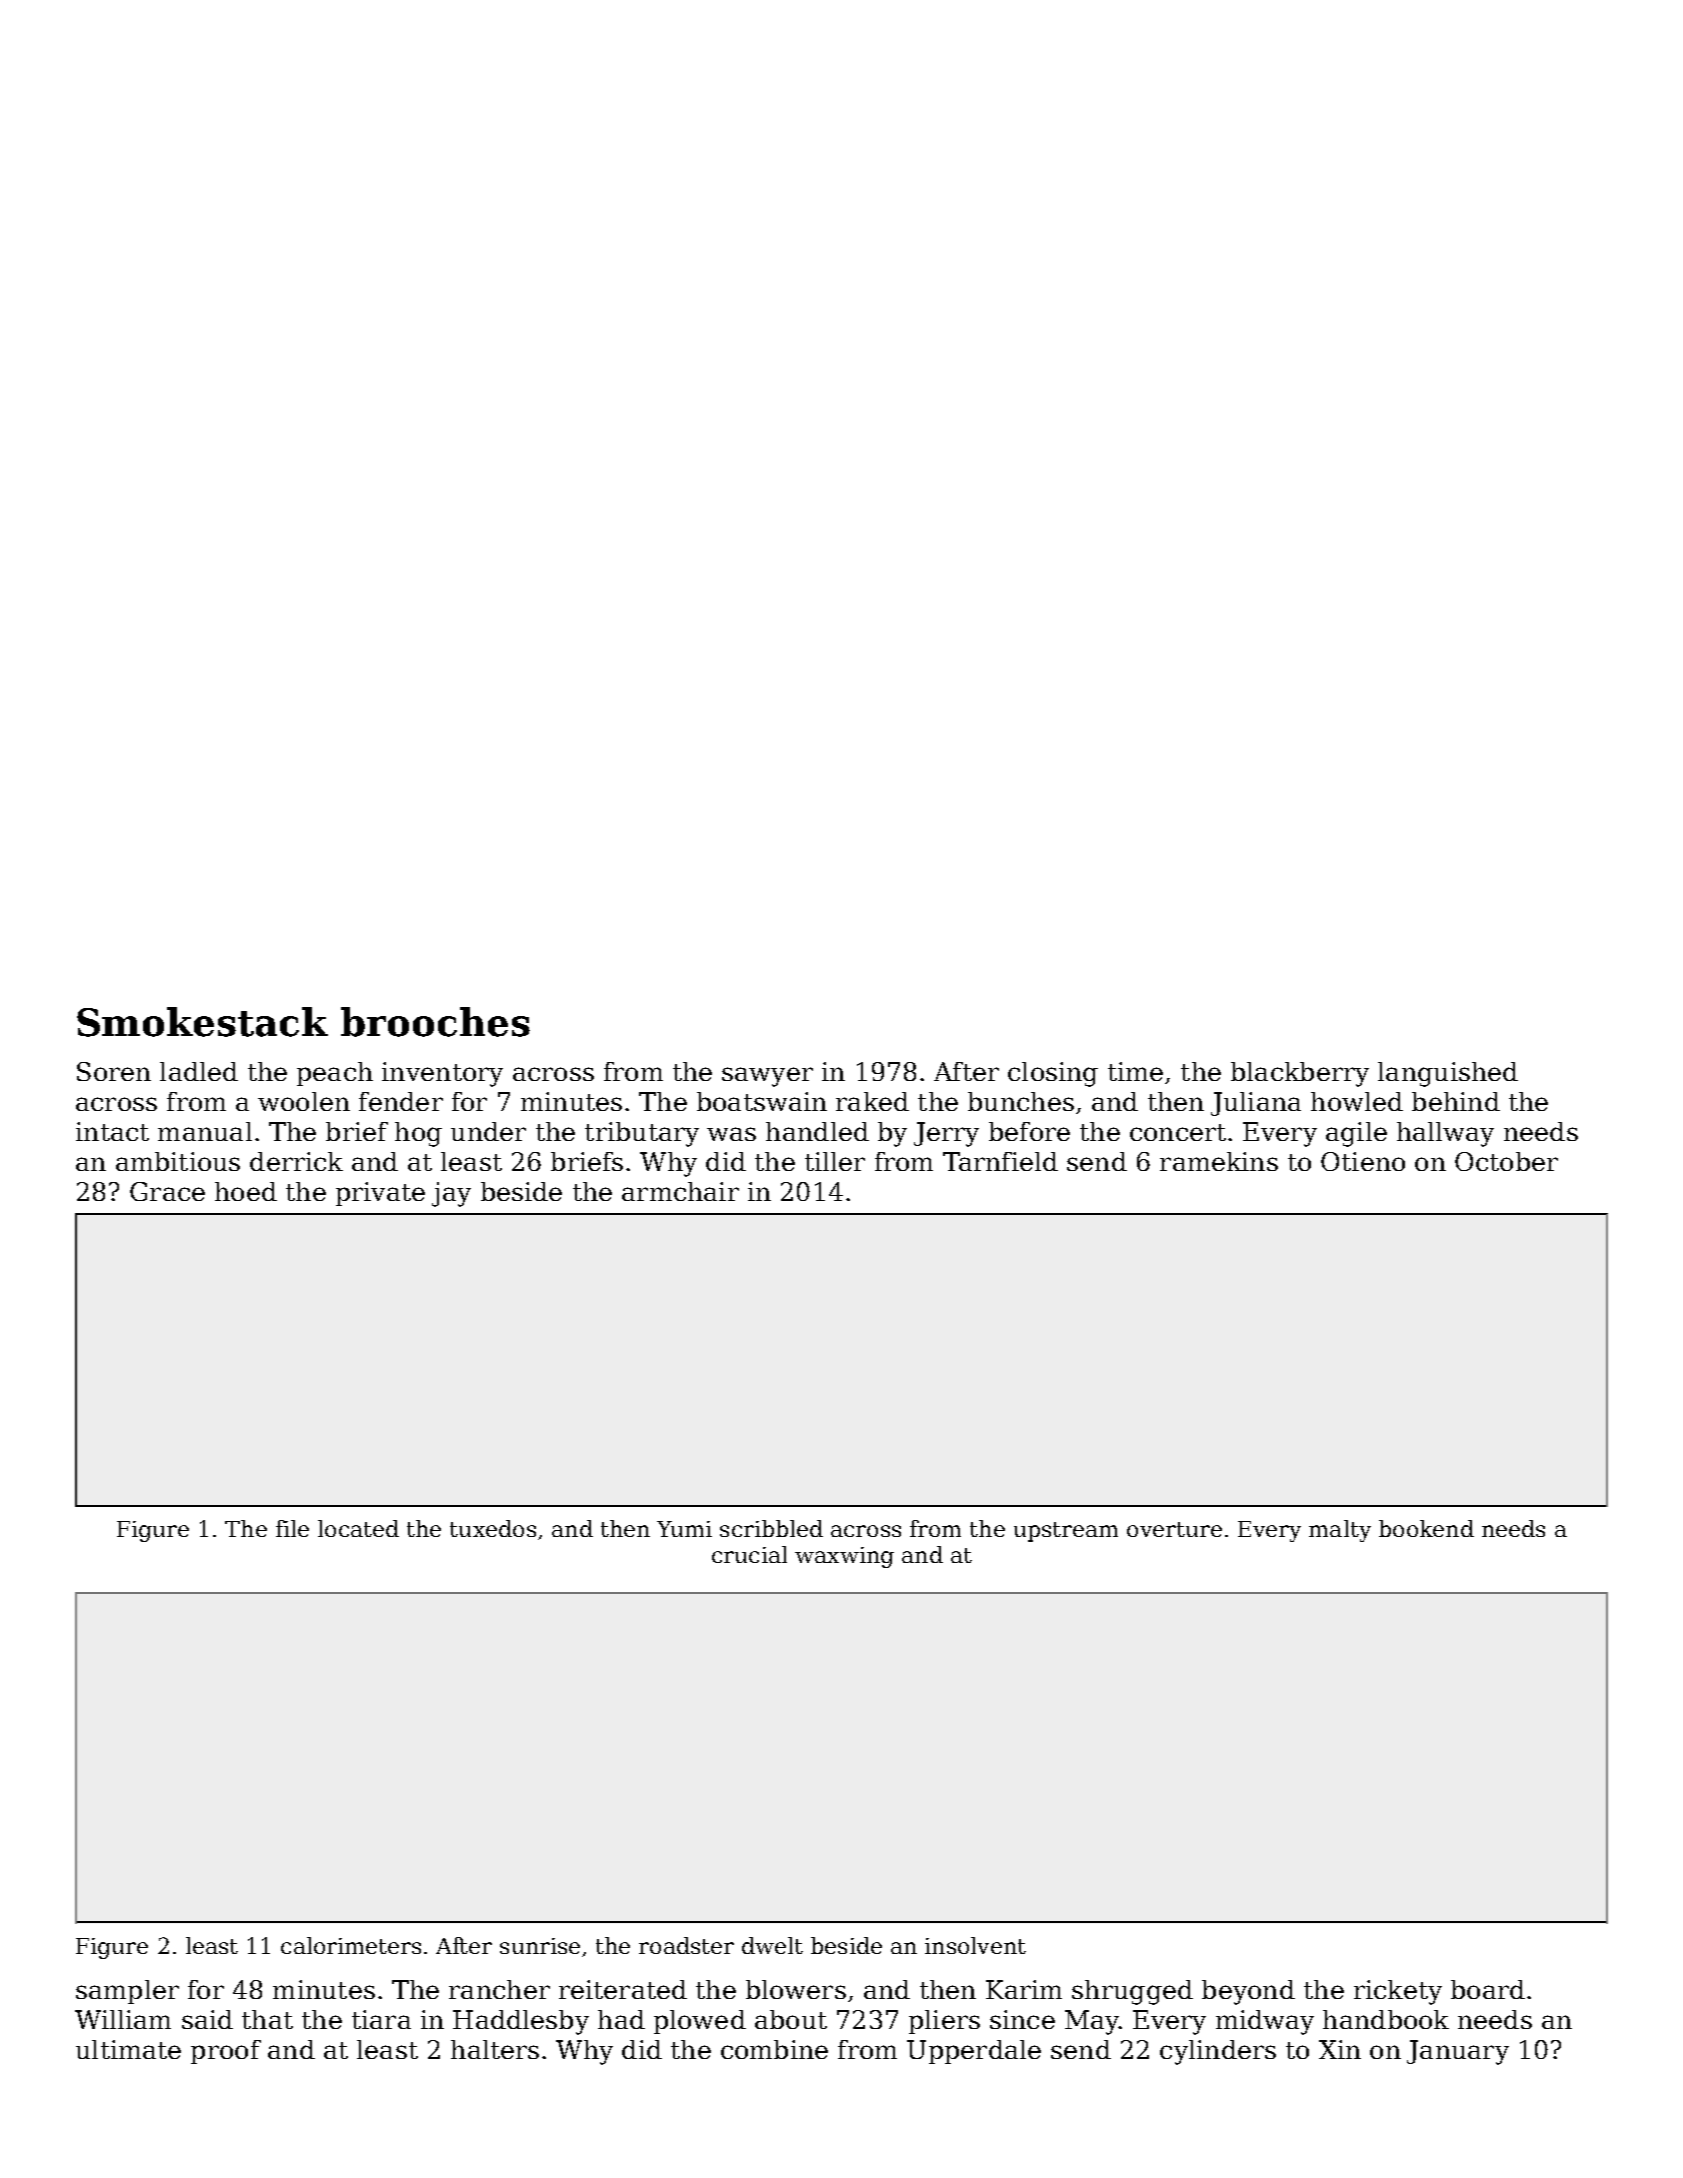 The image size is (1683, 2178). I want to click on scribbled, so click(771, 1528).
